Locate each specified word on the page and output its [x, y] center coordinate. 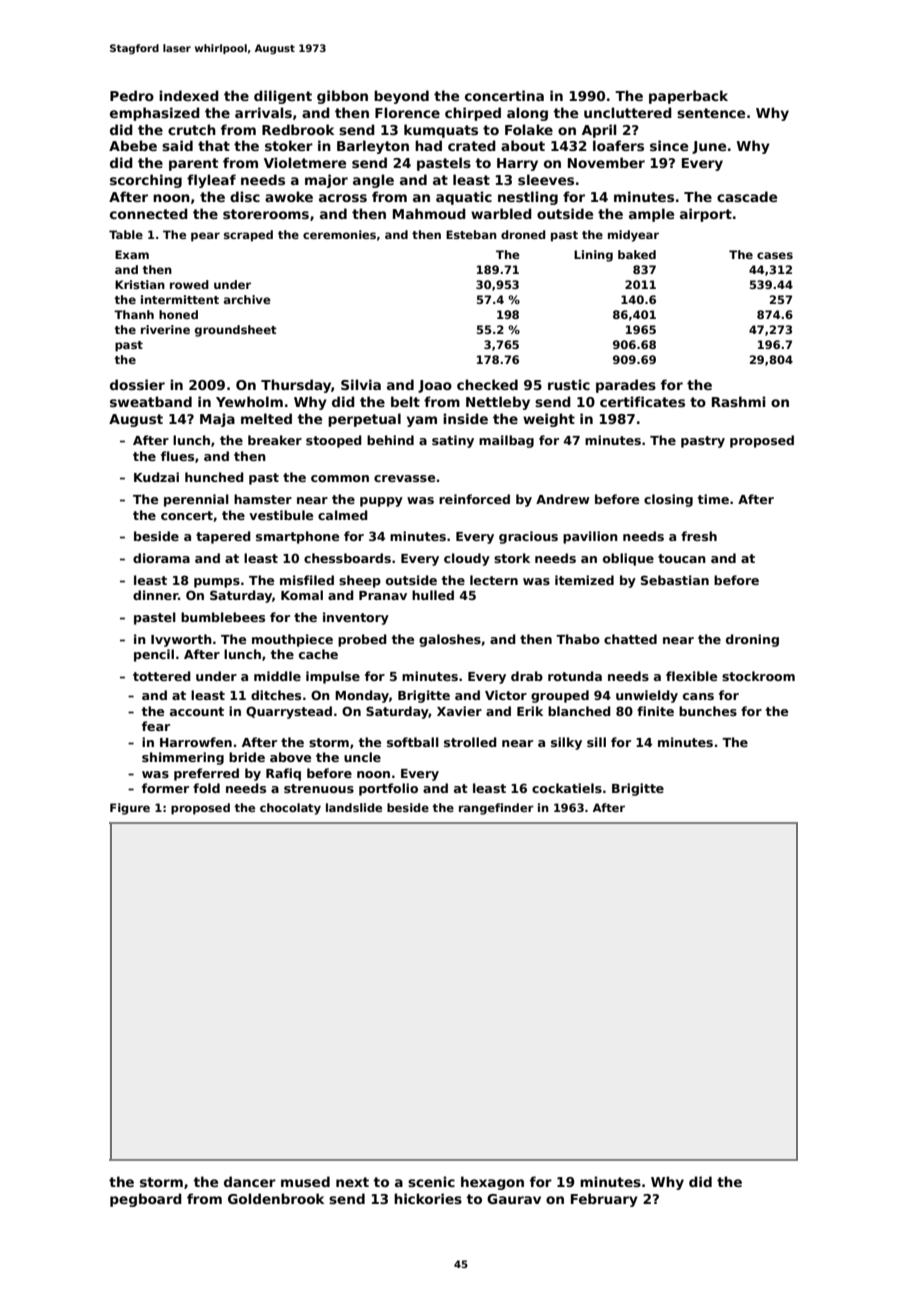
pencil [154, 655]
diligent [283, 97]
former [165, 788]
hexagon [492, 1183]
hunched [214, 477]
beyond [401, 97]
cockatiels [567, 788]
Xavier [459, 711]
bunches [708, 711]
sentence [711, 113]
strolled [470, 742]
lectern [494, 580]
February [604, 1200]
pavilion [590, 537]
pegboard [146, 1200]
